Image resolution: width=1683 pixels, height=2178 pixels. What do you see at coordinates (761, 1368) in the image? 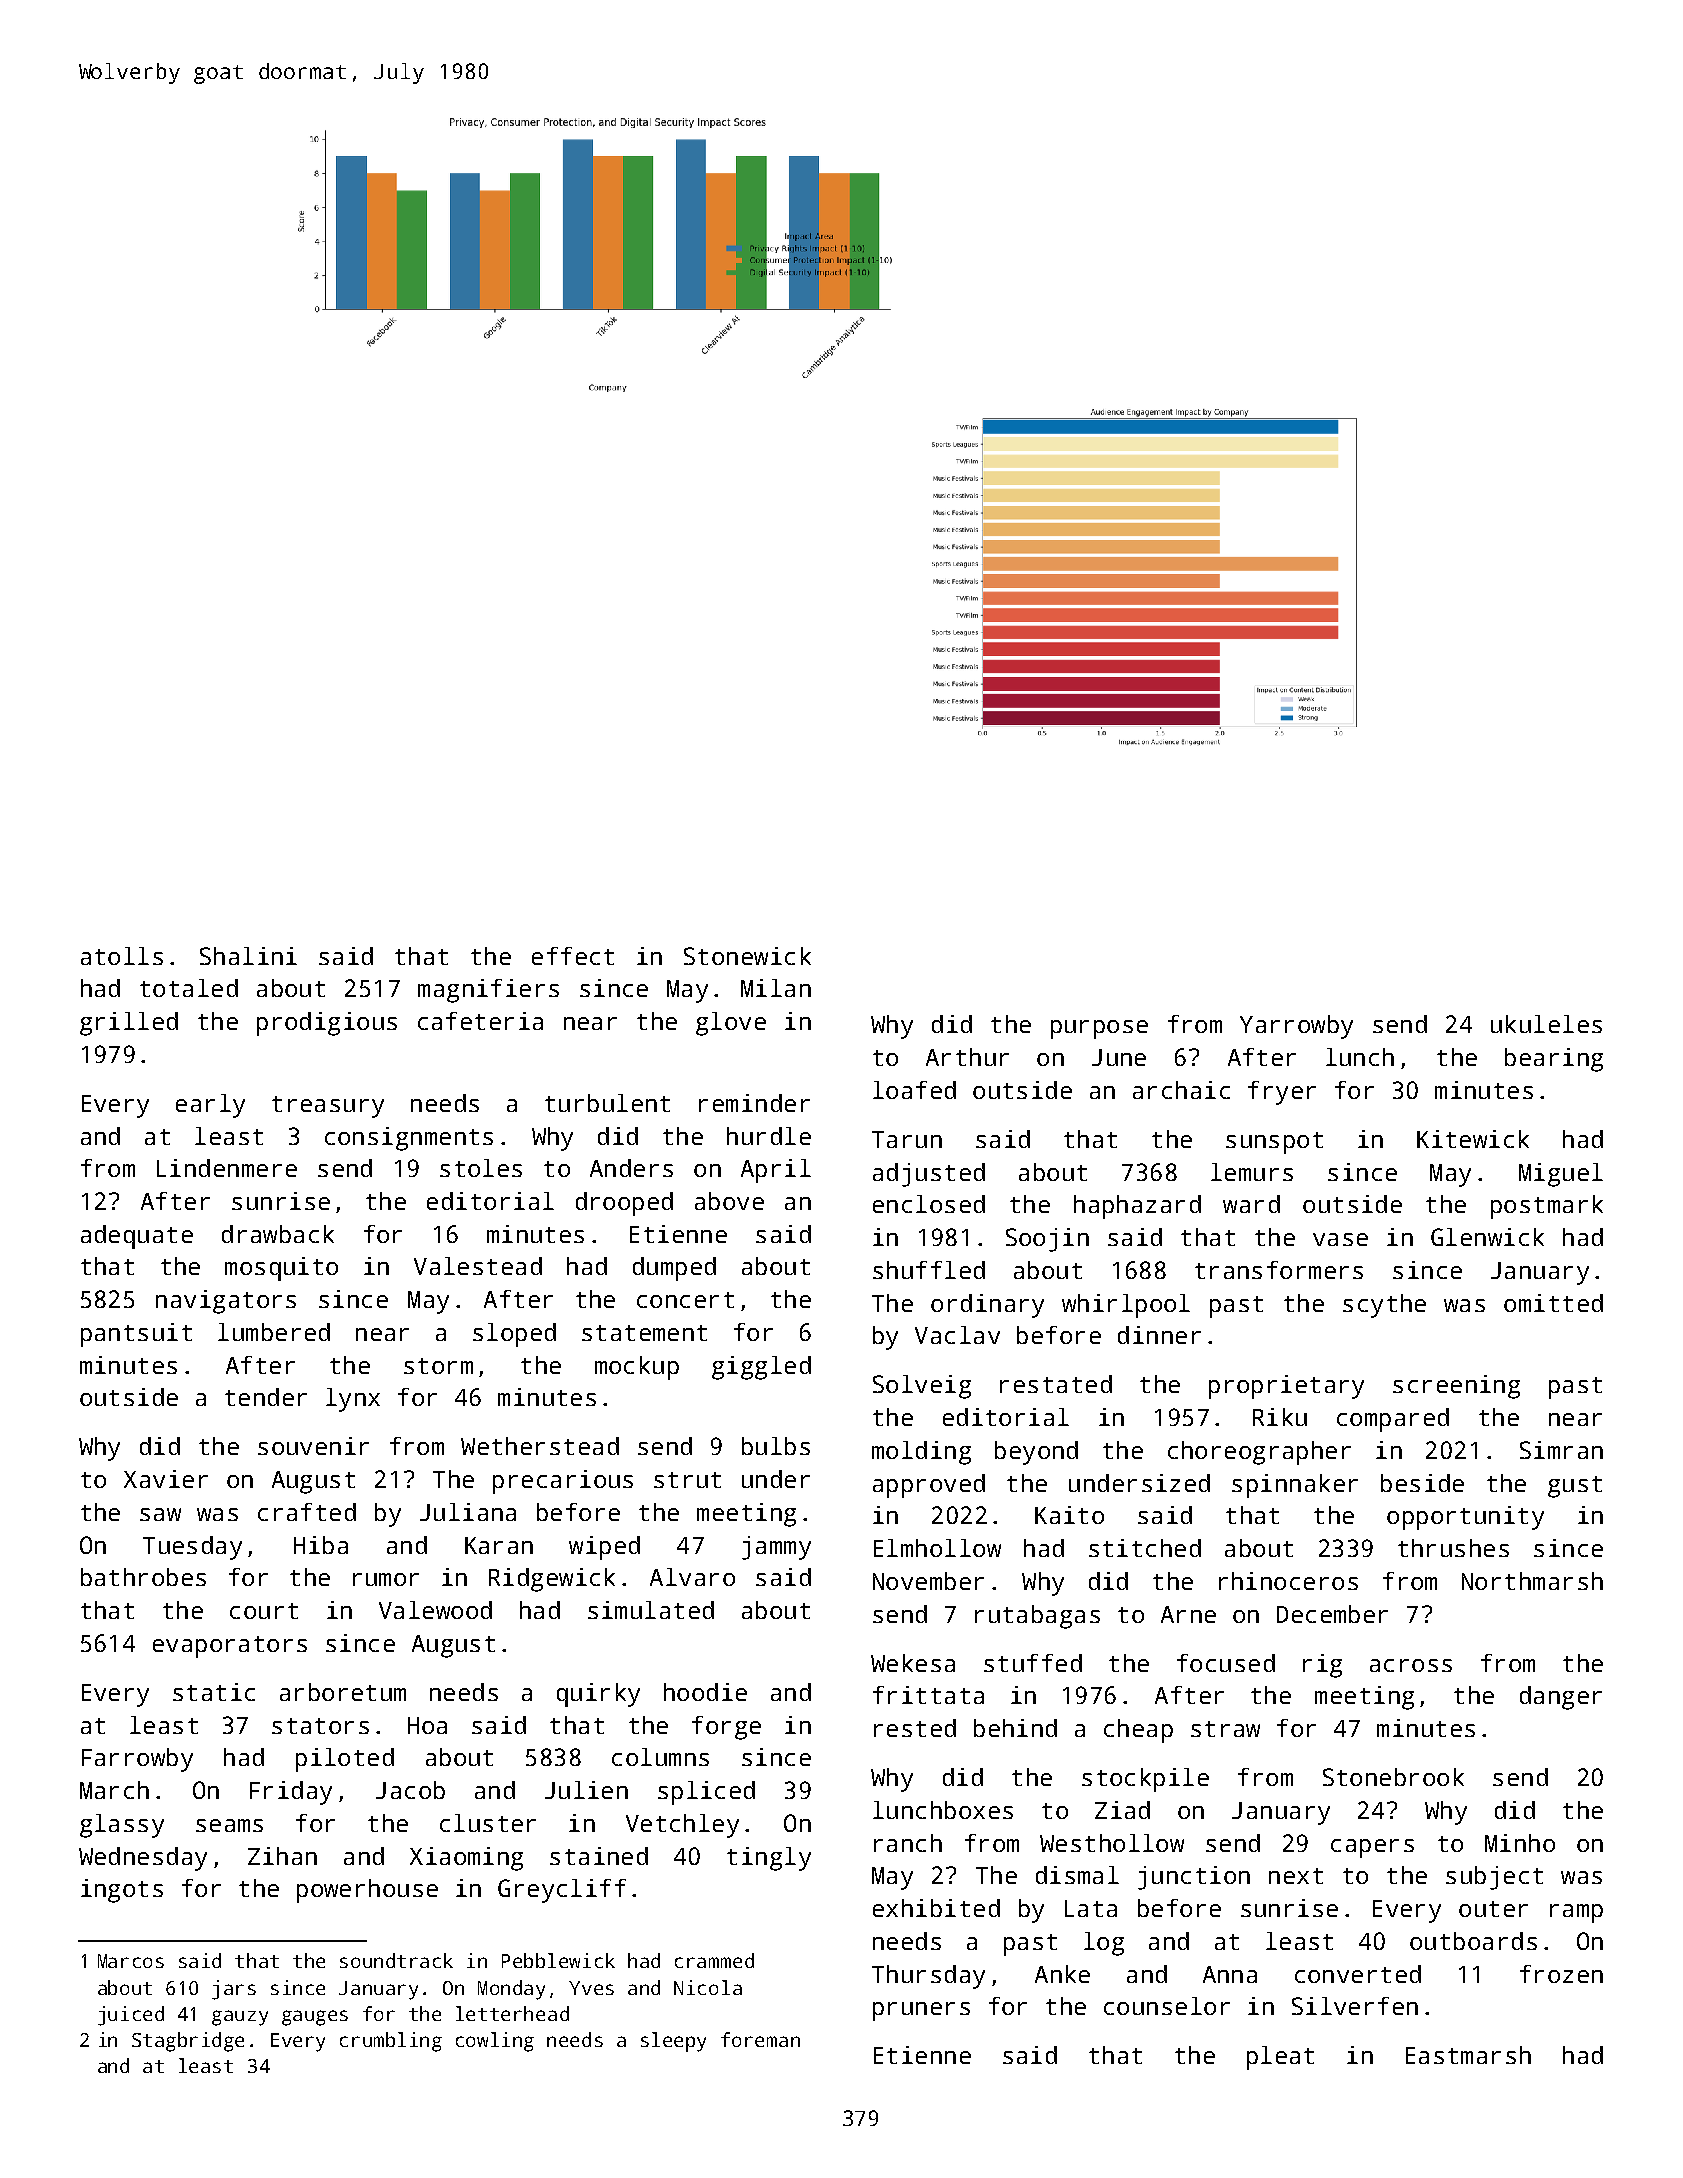
I see `giggled` at bounding box center [761, 1368].
